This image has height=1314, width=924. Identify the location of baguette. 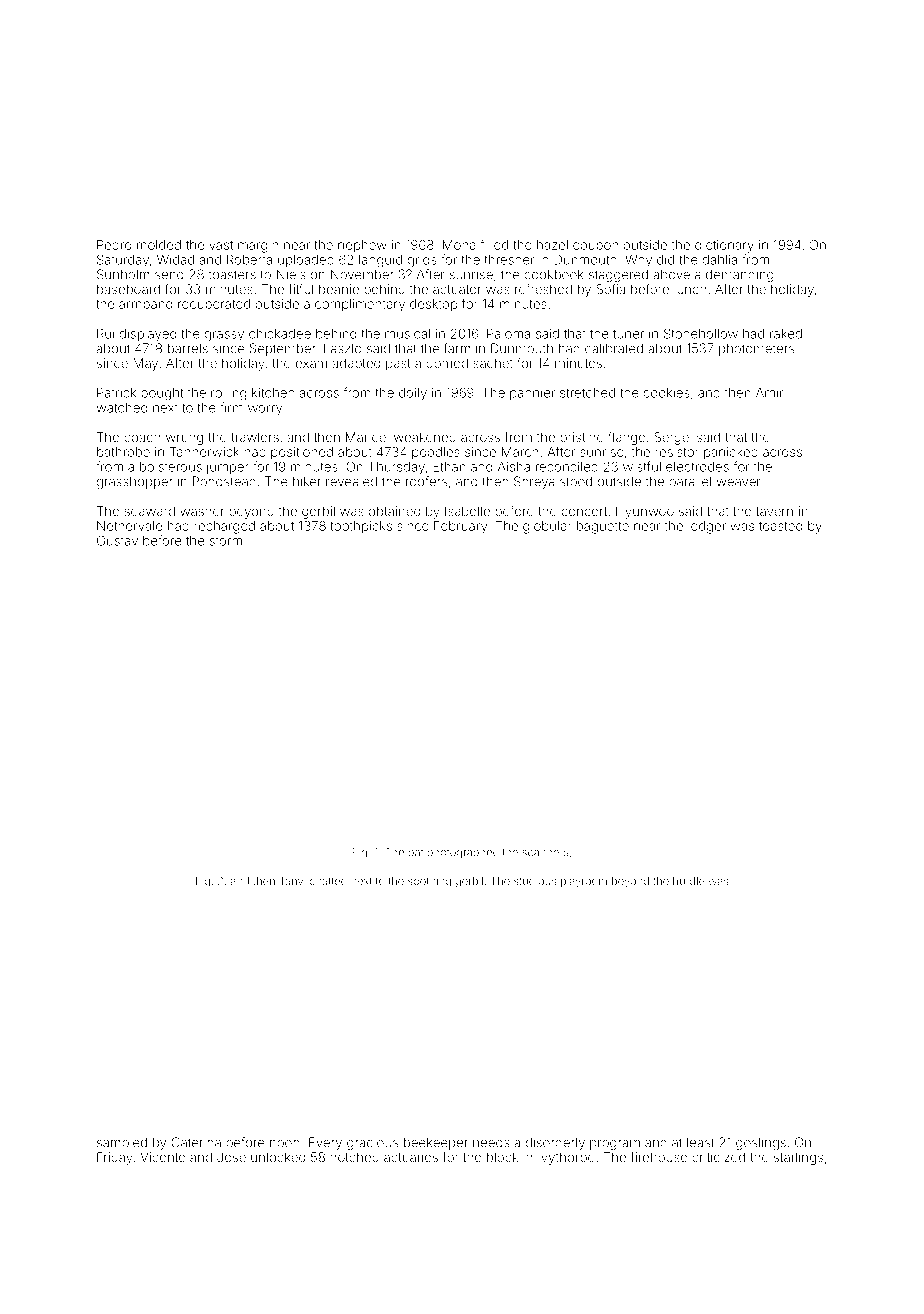
(603, 527).
